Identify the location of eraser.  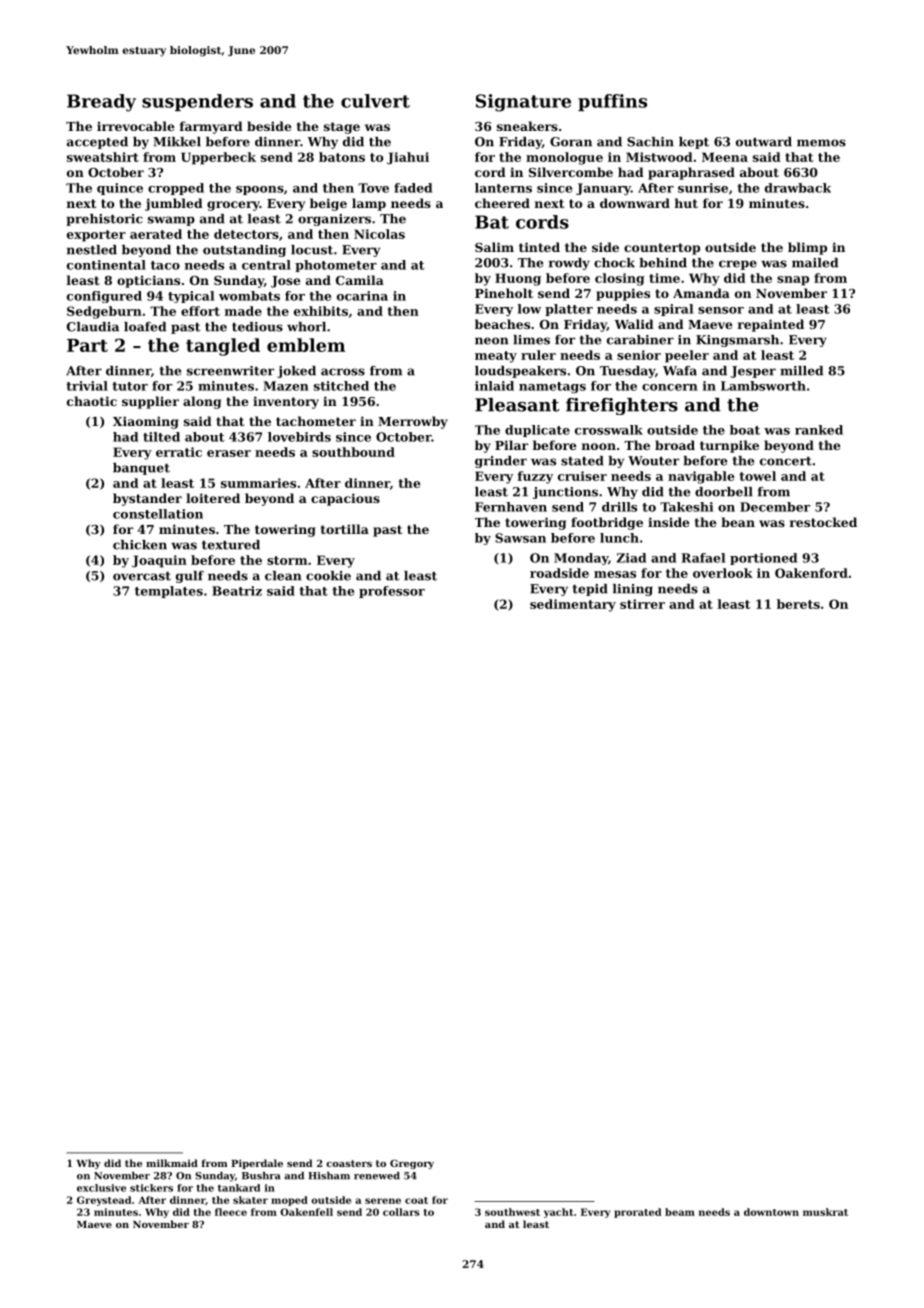
(229, 453).
